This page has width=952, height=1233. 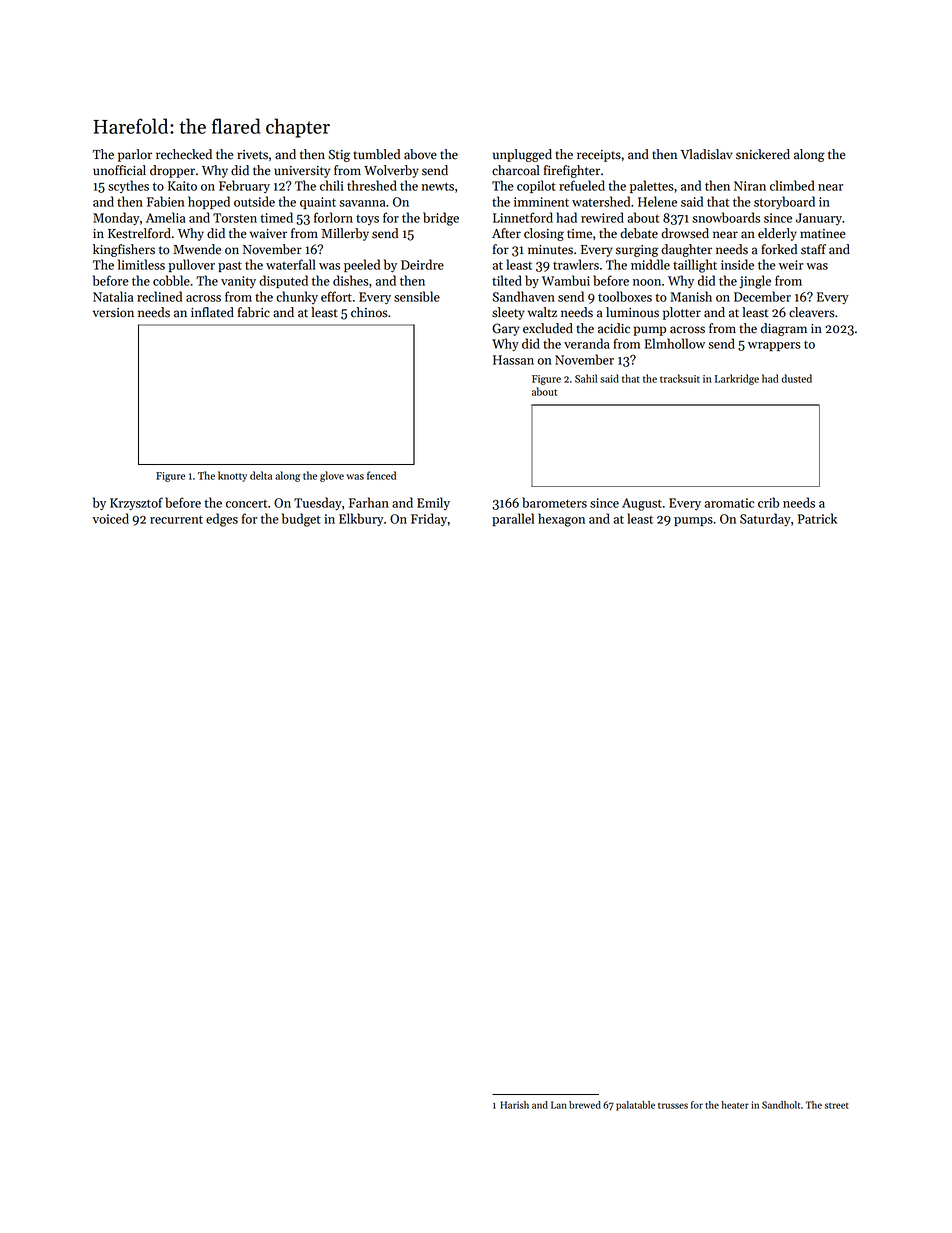 What do you see at coordinates (797, 378) in the page?
I see `dusted` at bounding box center [797, 378].
